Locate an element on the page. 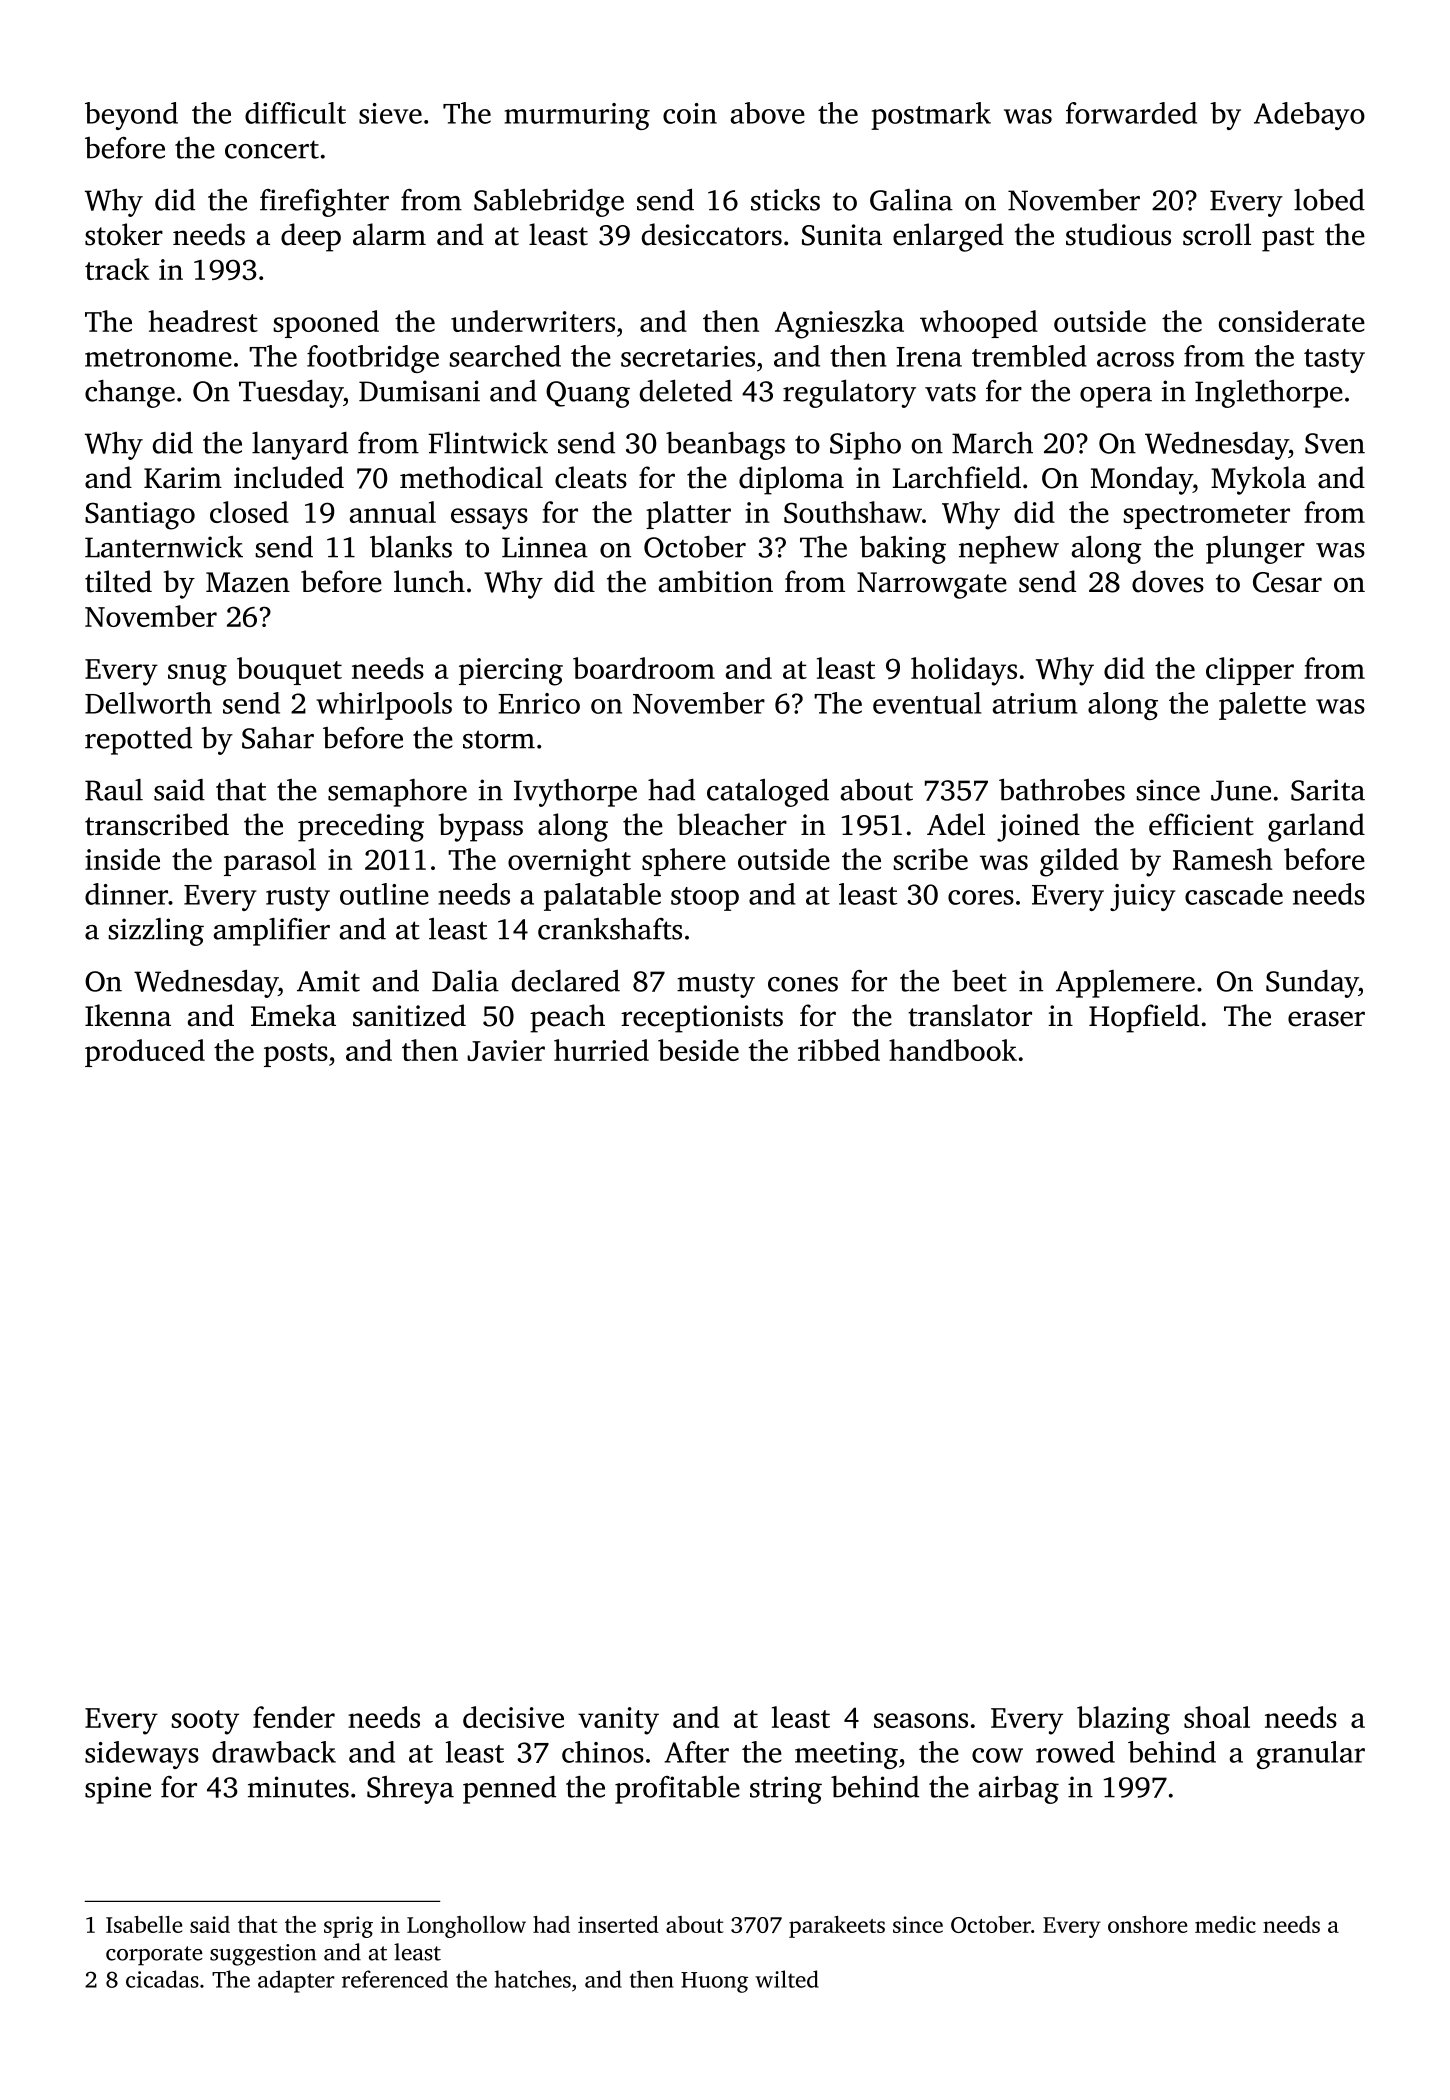 This document has height=2100, width=1450. Hopfield is located at coordinates (1144, 1018).
